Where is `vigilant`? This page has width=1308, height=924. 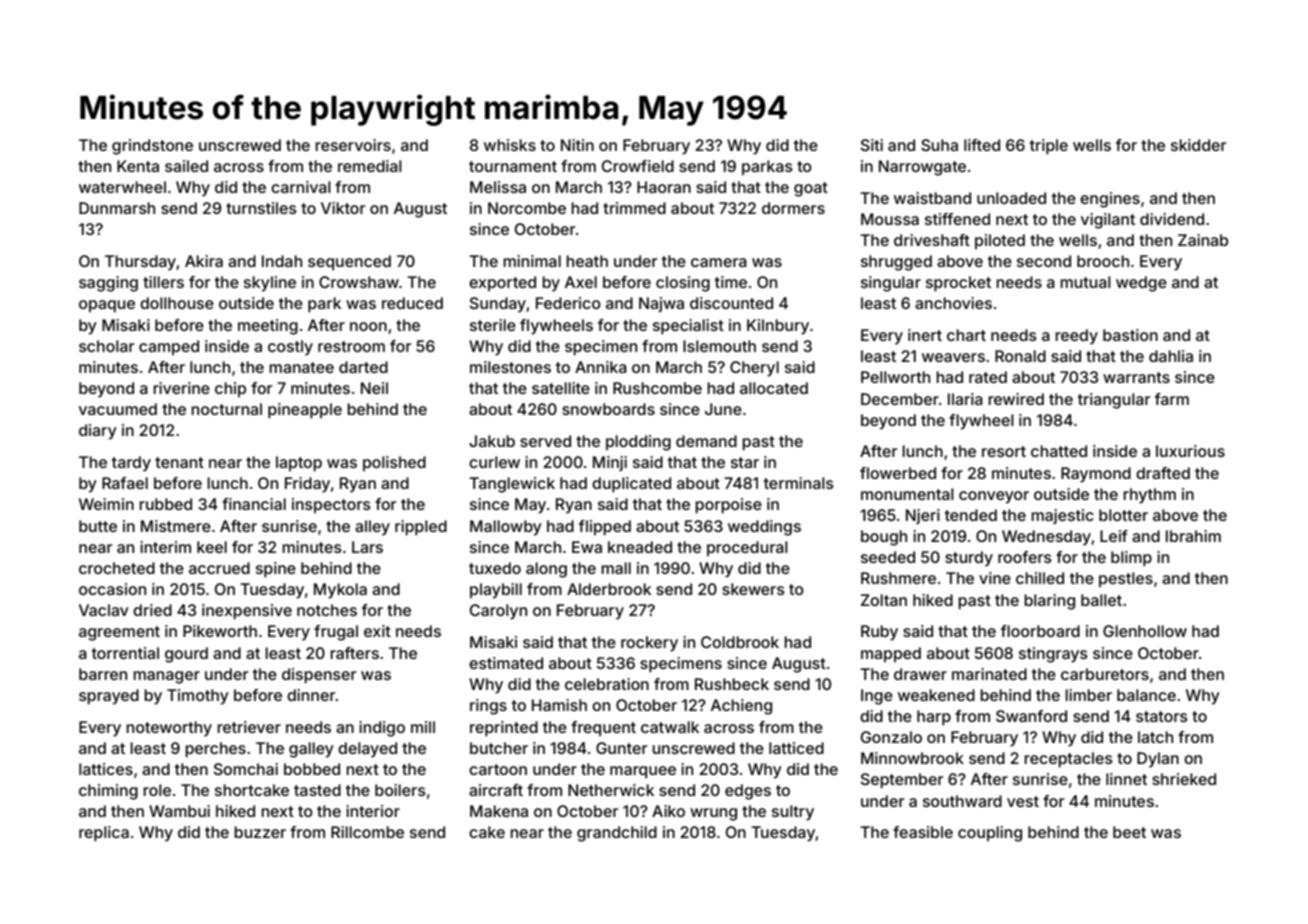
vigilant is located at coordinates (1108, 221).
